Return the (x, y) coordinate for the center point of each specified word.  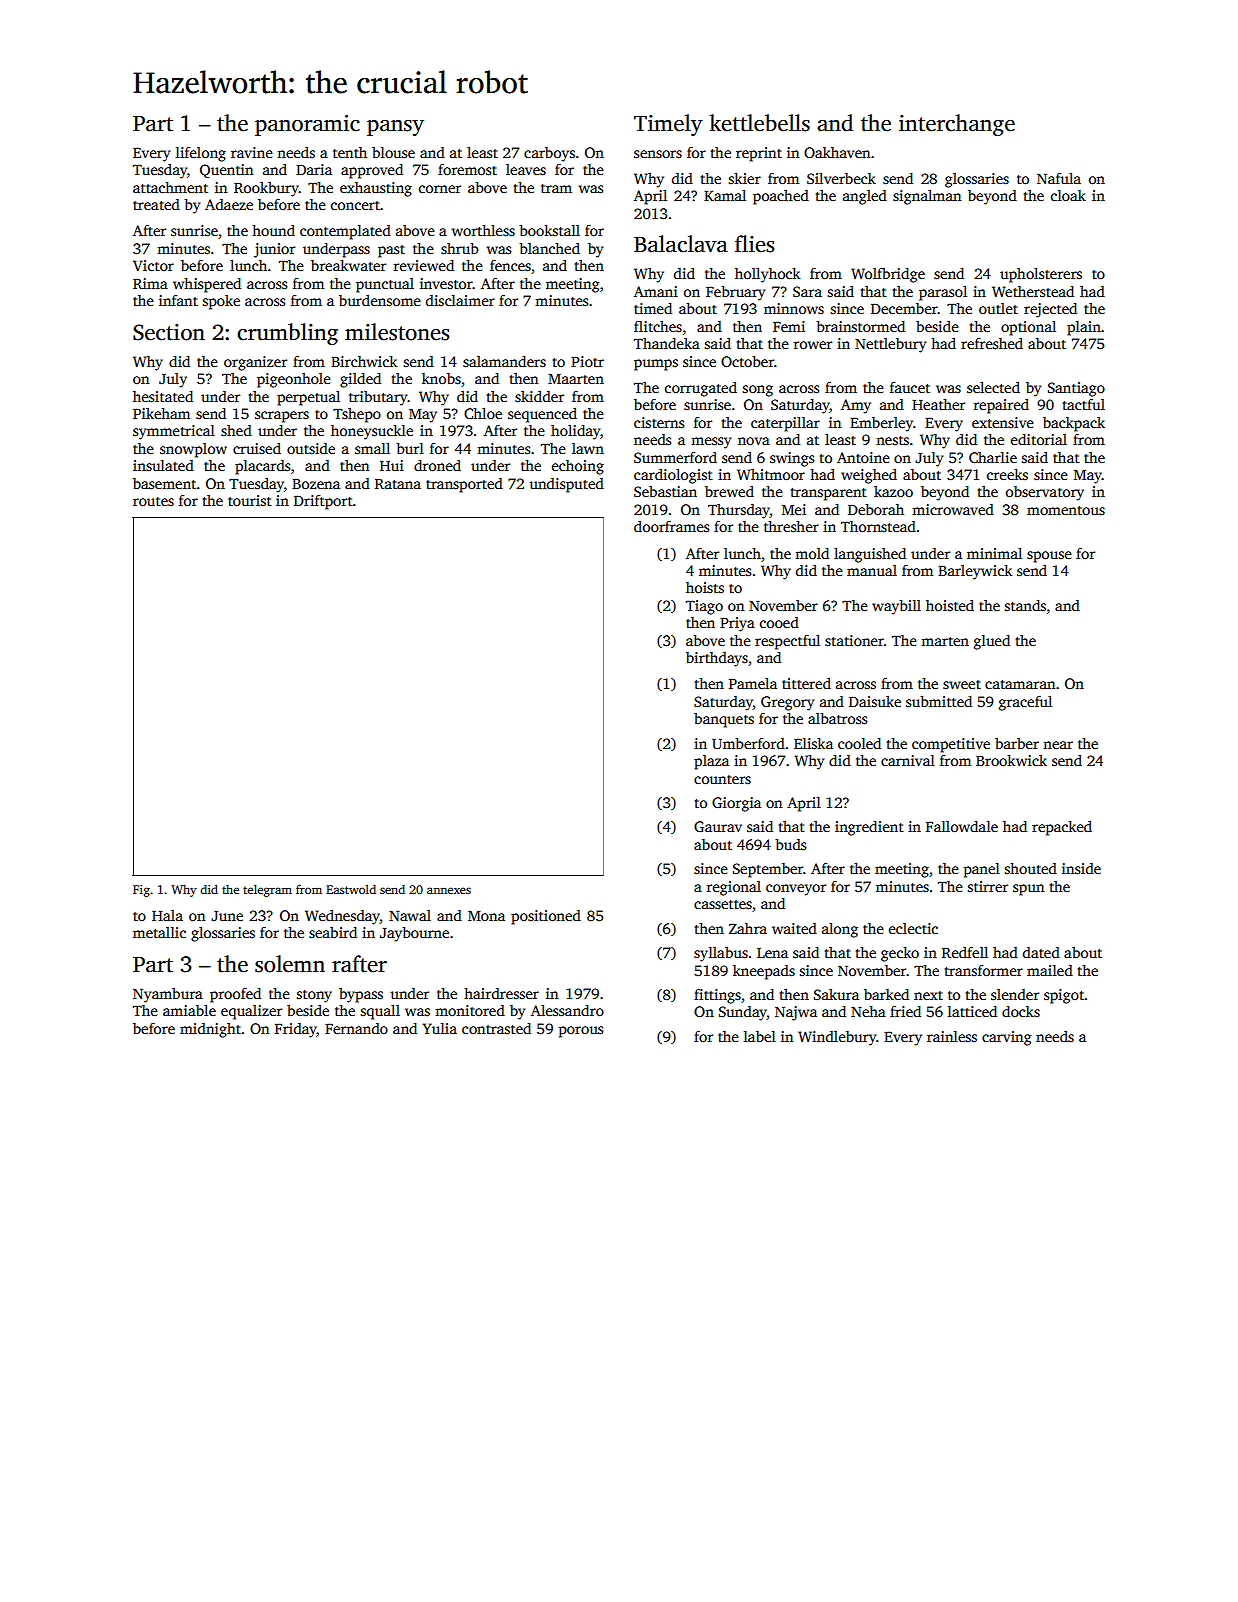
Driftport (323, 502)
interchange (957, 125)
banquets (724, 720)
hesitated (163, 396)
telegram (267, 890)
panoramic (307, 125)
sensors (658, 154)
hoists (705, 587)
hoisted (950, 605)
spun (1028, 890)
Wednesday (342, 917)
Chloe (483, 413)
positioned (546, 917)
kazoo (893, 491)
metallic (159, 932)
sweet (962, 684)
